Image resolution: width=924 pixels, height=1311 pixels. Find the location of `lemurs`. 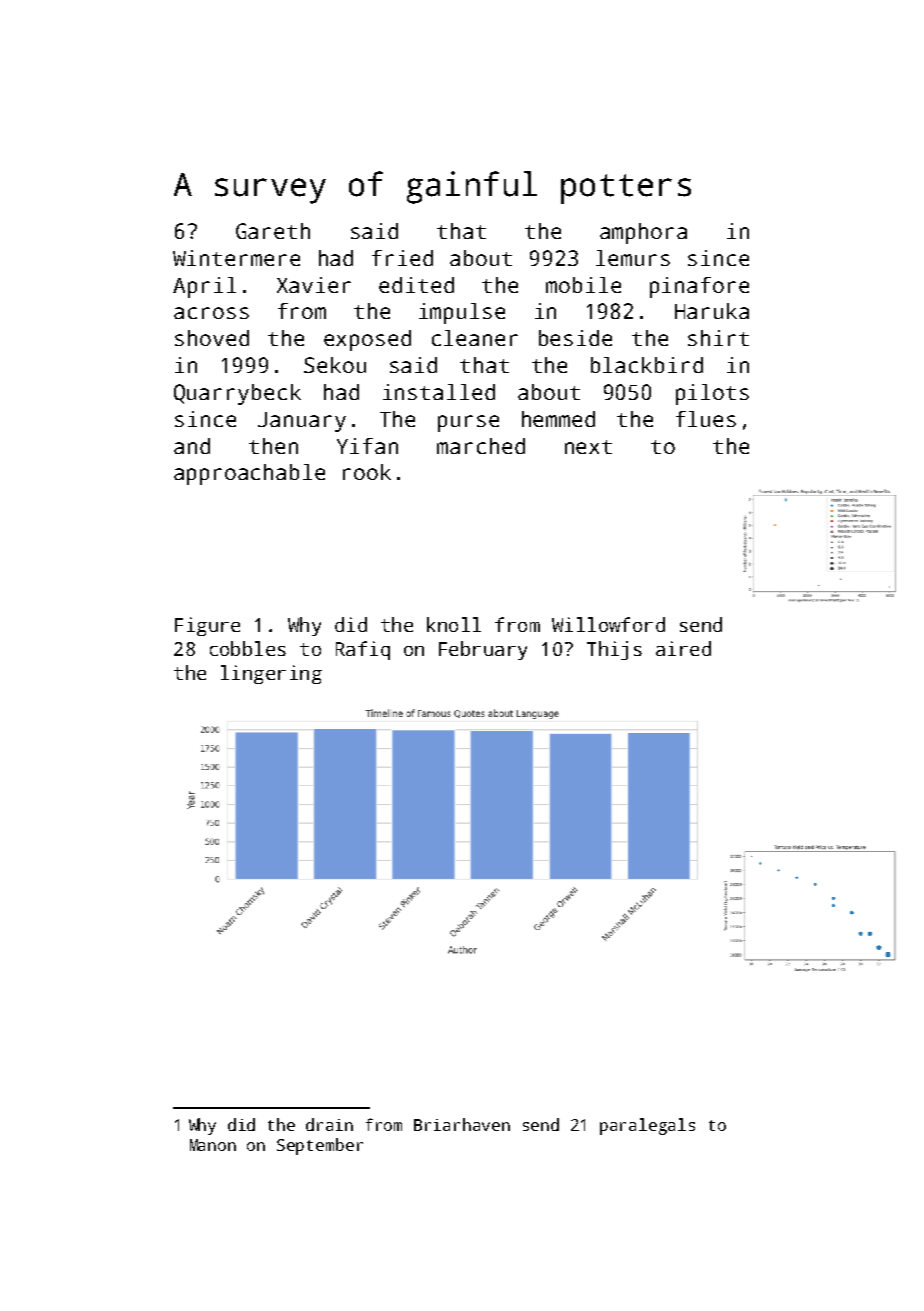

lemurs is located at coordinates (633, 258).
